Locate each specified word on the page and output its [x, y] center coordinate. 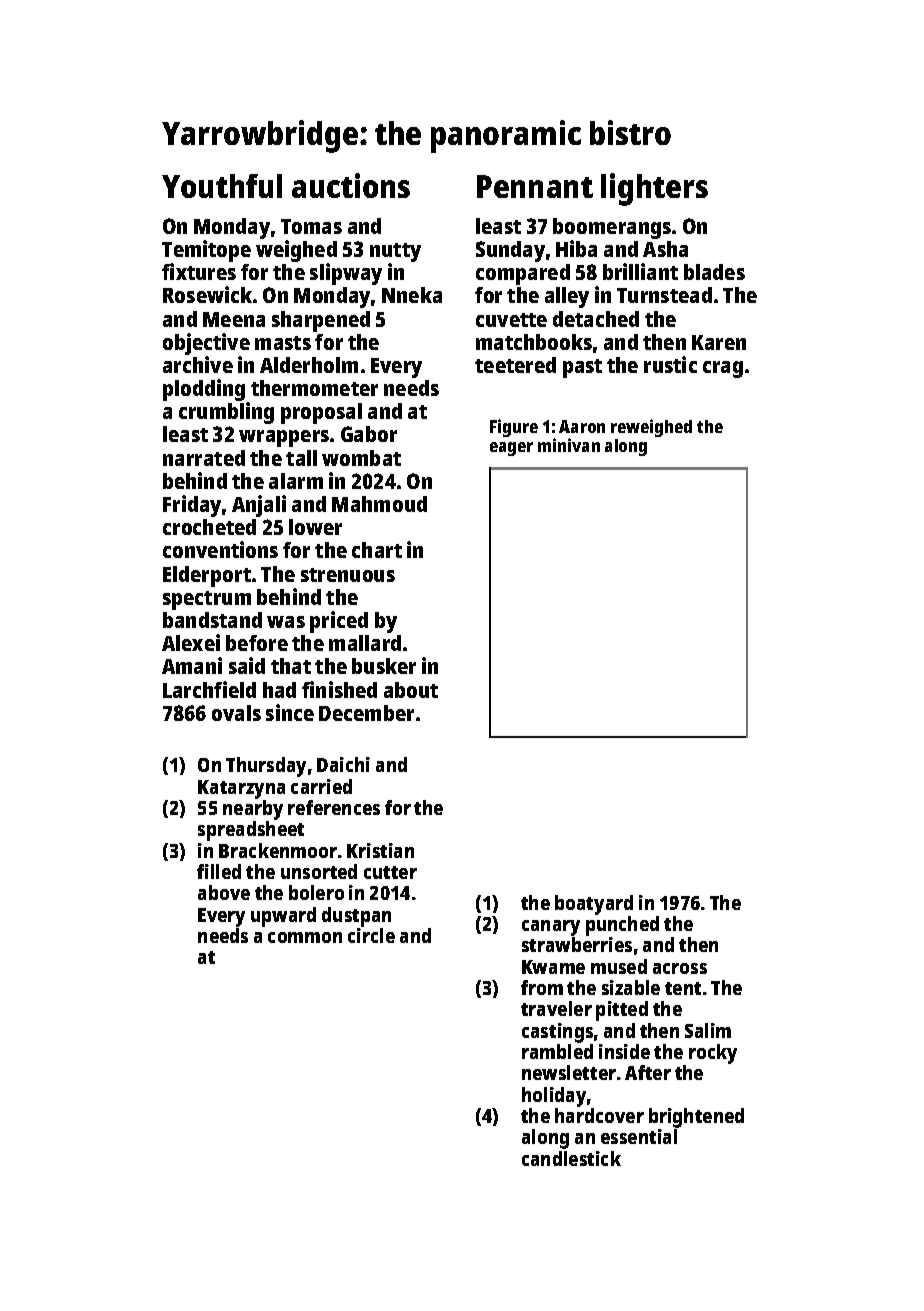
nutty [395, 252]
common [305, 937]
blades [714, 272]
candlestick [571, 1158]
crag [723, 369]
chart [377, 550]
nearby [253, 810]
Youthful [222, 186]
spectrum [207, 600]
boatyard [594, 905]
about [411, 690]
